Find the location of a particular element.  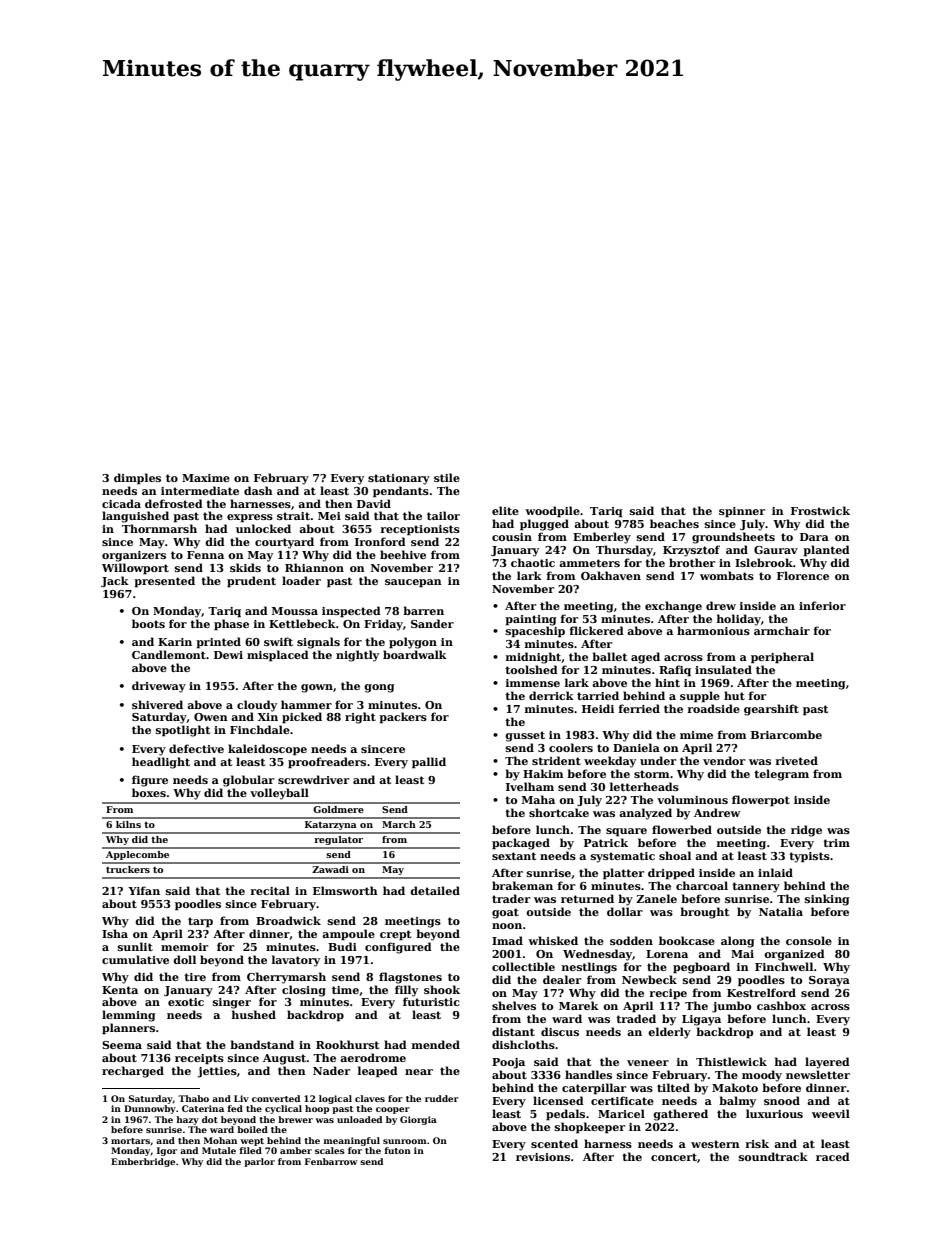

Broadwick is located at coordinates (288, 920).
